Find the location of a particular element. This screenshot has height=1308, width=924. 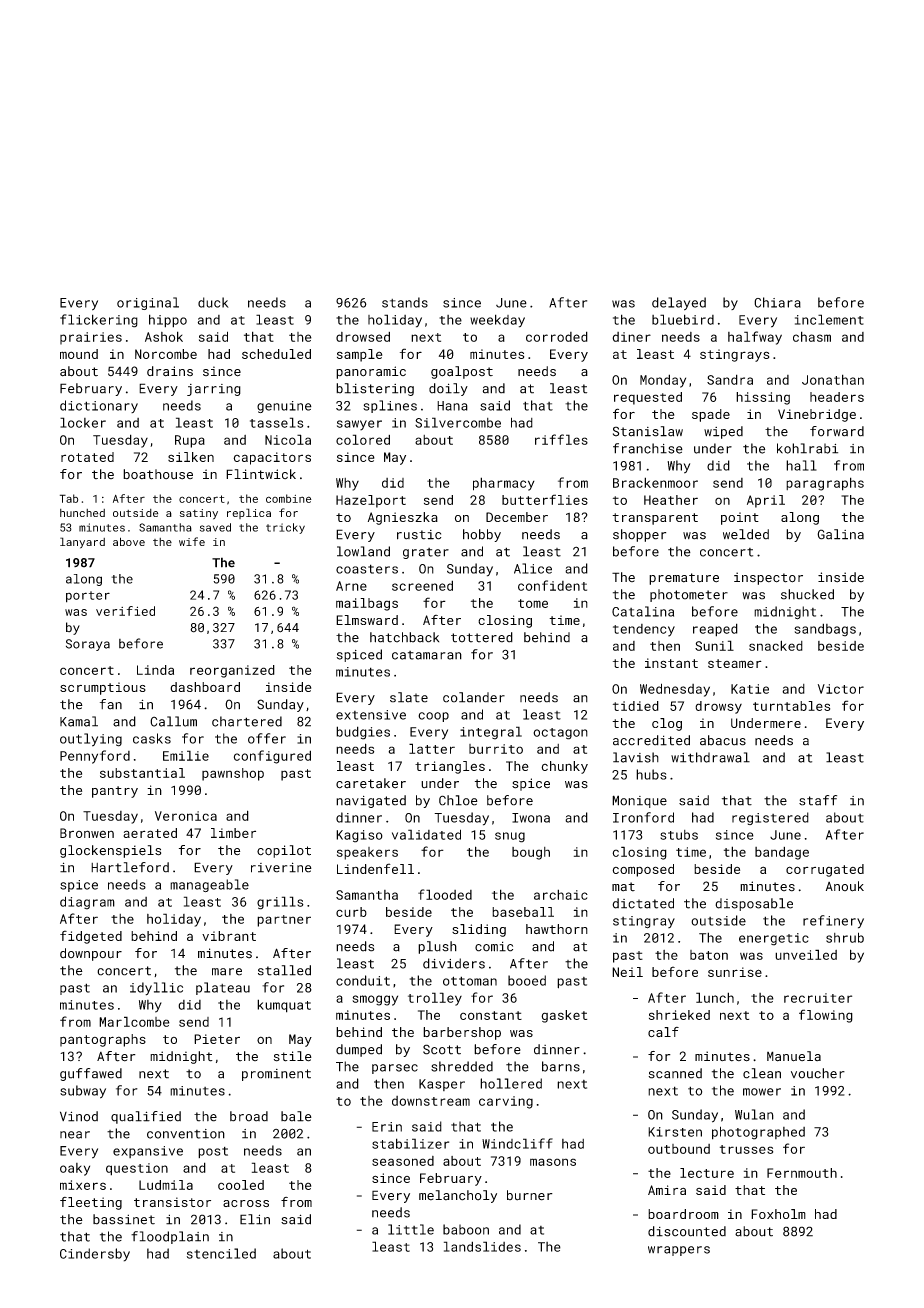

Anouk is located at coordinates (845, 886).
